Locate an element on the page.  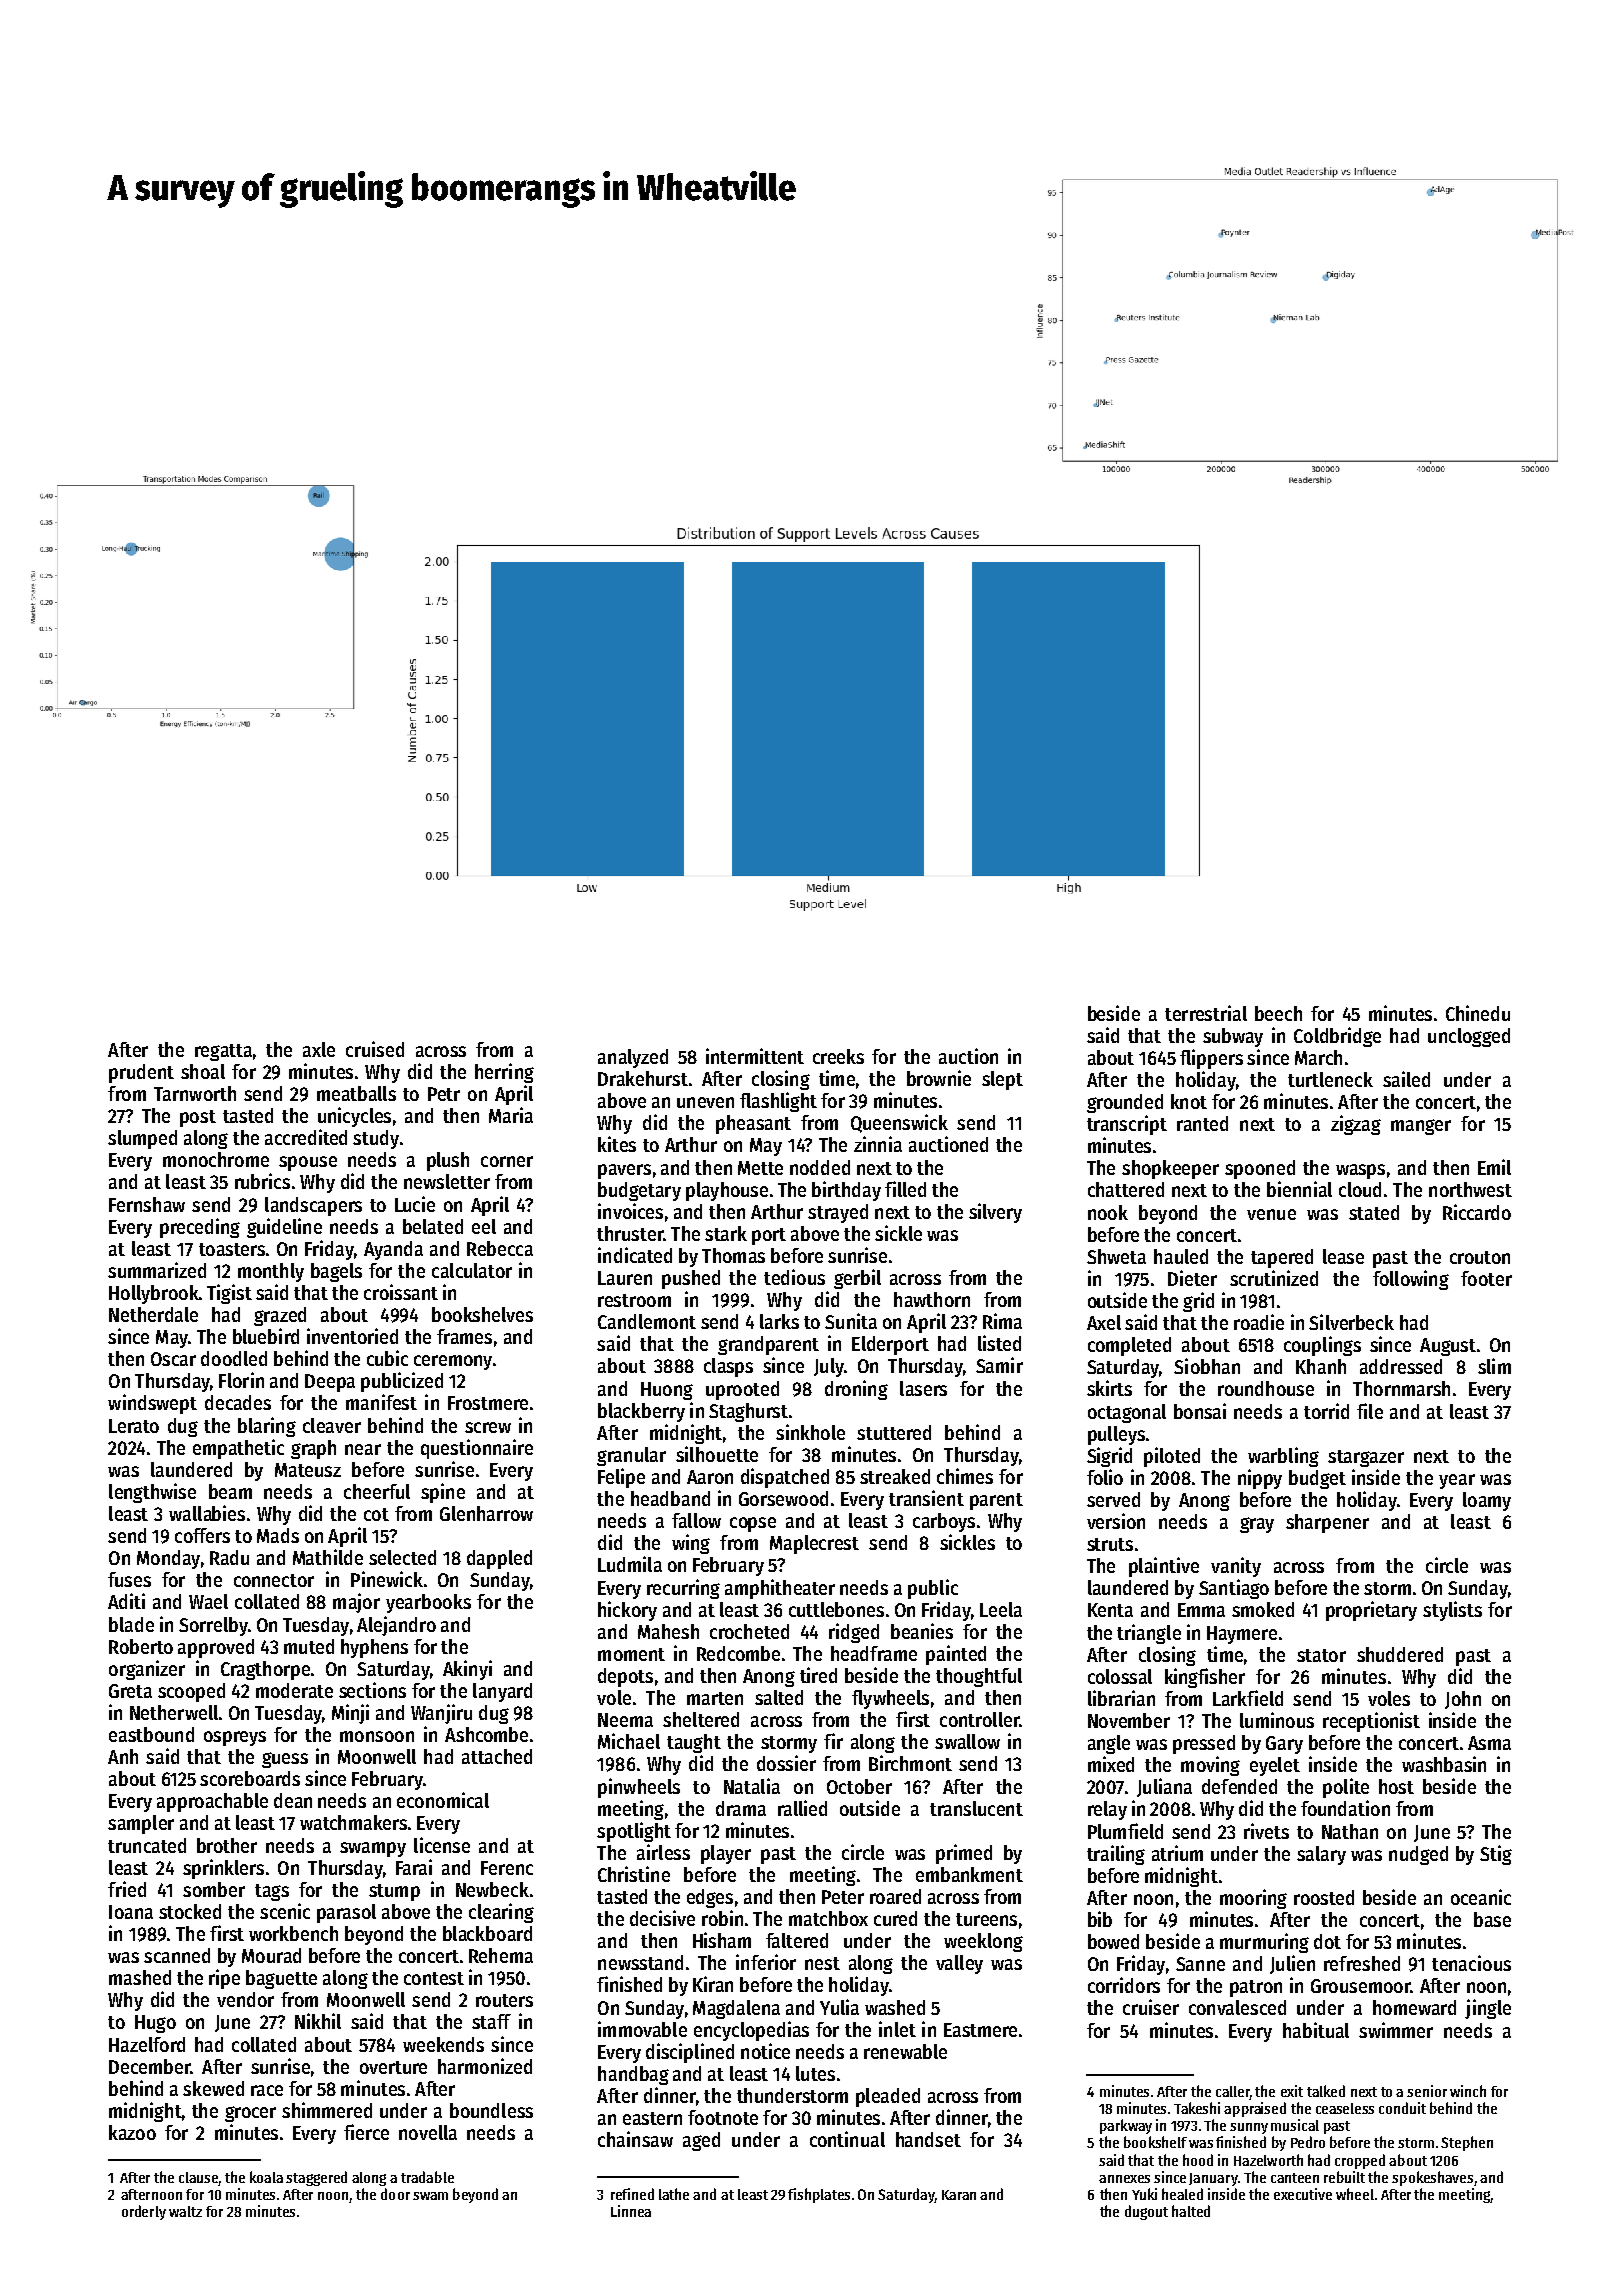
rubrics is located at coordinates (262, 1181).
